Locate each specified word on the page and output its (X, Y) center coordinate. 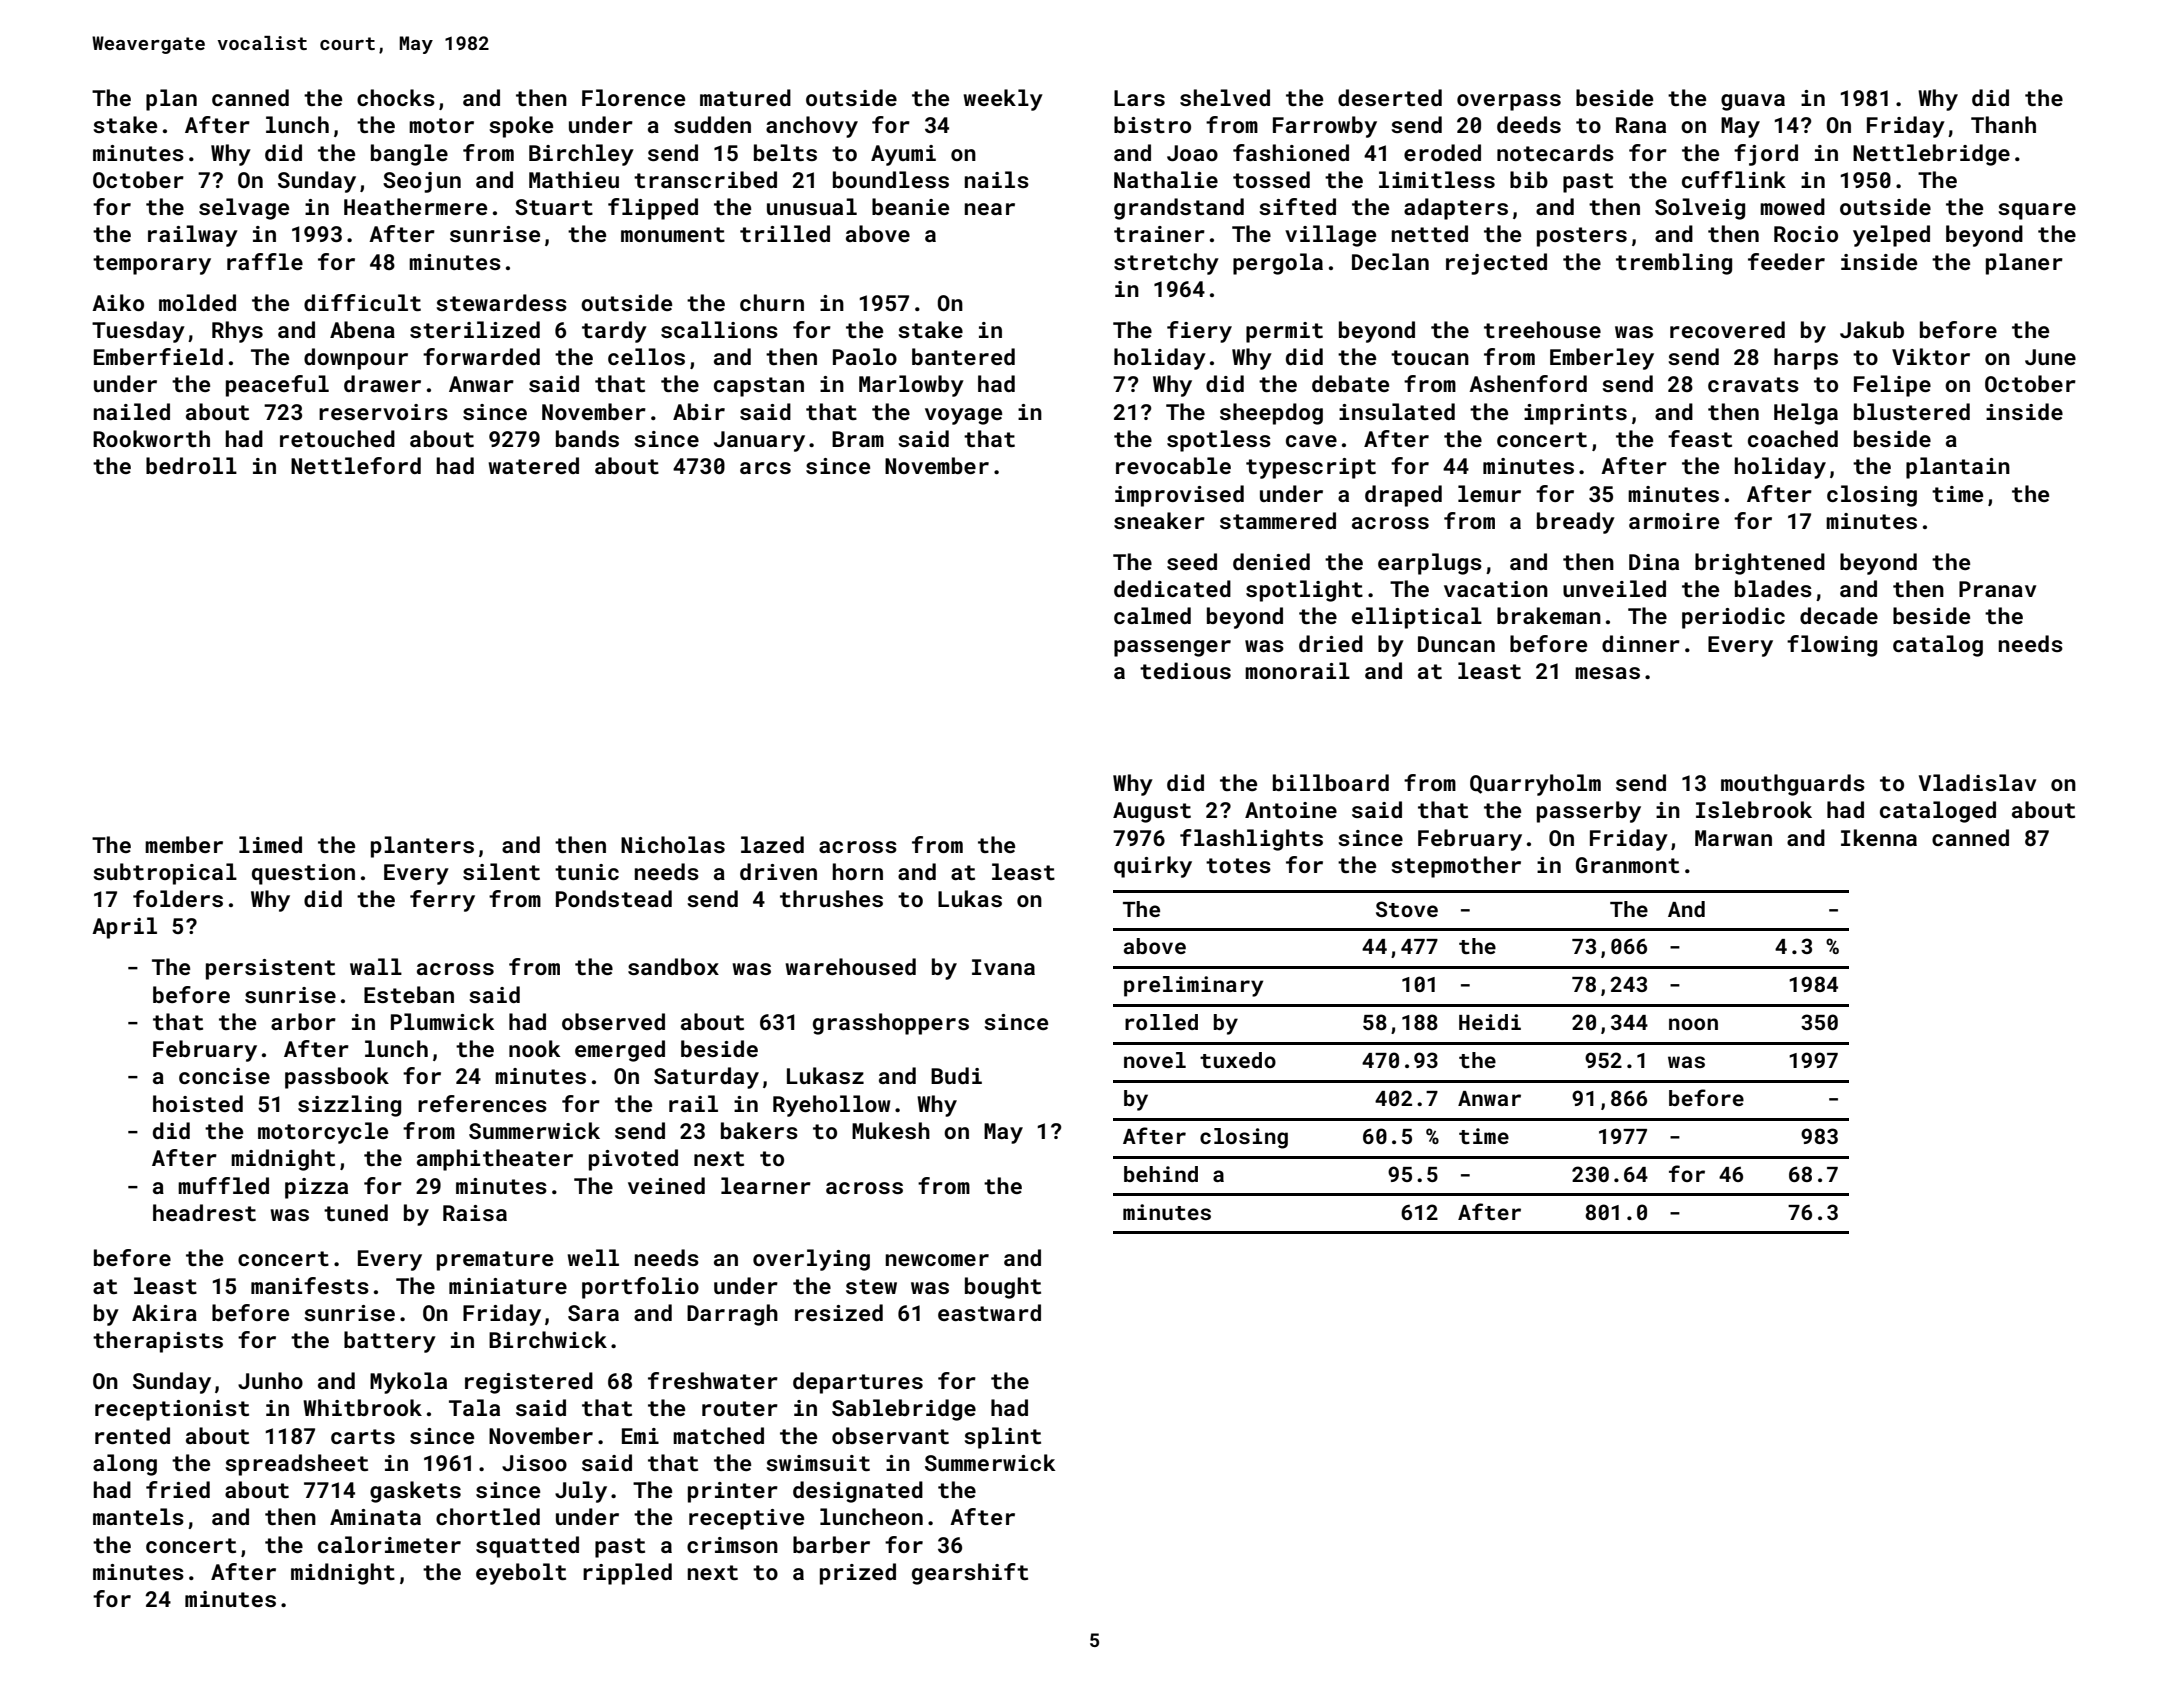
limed (270, 844)
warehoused (850, 966)
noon (1693, 1024)
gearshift (970, 1574)
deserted (1390, 97)
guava (1753, 102)
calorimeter (389, 1544)
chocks (396, 97)
